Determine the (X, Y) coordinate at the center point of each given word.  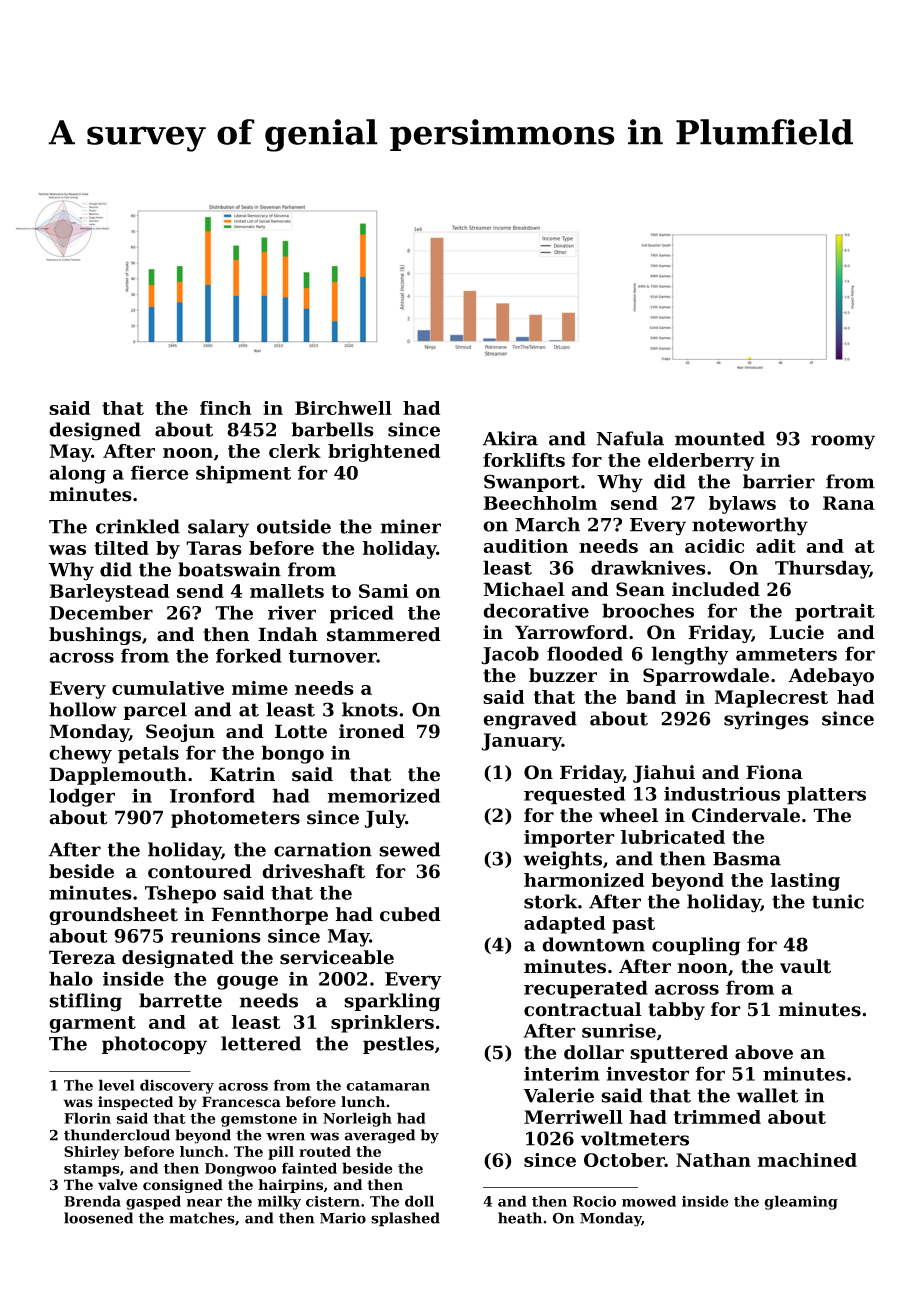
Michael (524, 589)
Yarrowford (571, 632)
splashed (405, 1219)
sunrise (619, 1030)
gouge (247, 982)
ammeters (786, 654)
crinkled (138, 526)
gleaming (801, 1202)
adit (776, 546)
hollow (83, 709)
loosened (98, 1218)
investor (647, 1073)
